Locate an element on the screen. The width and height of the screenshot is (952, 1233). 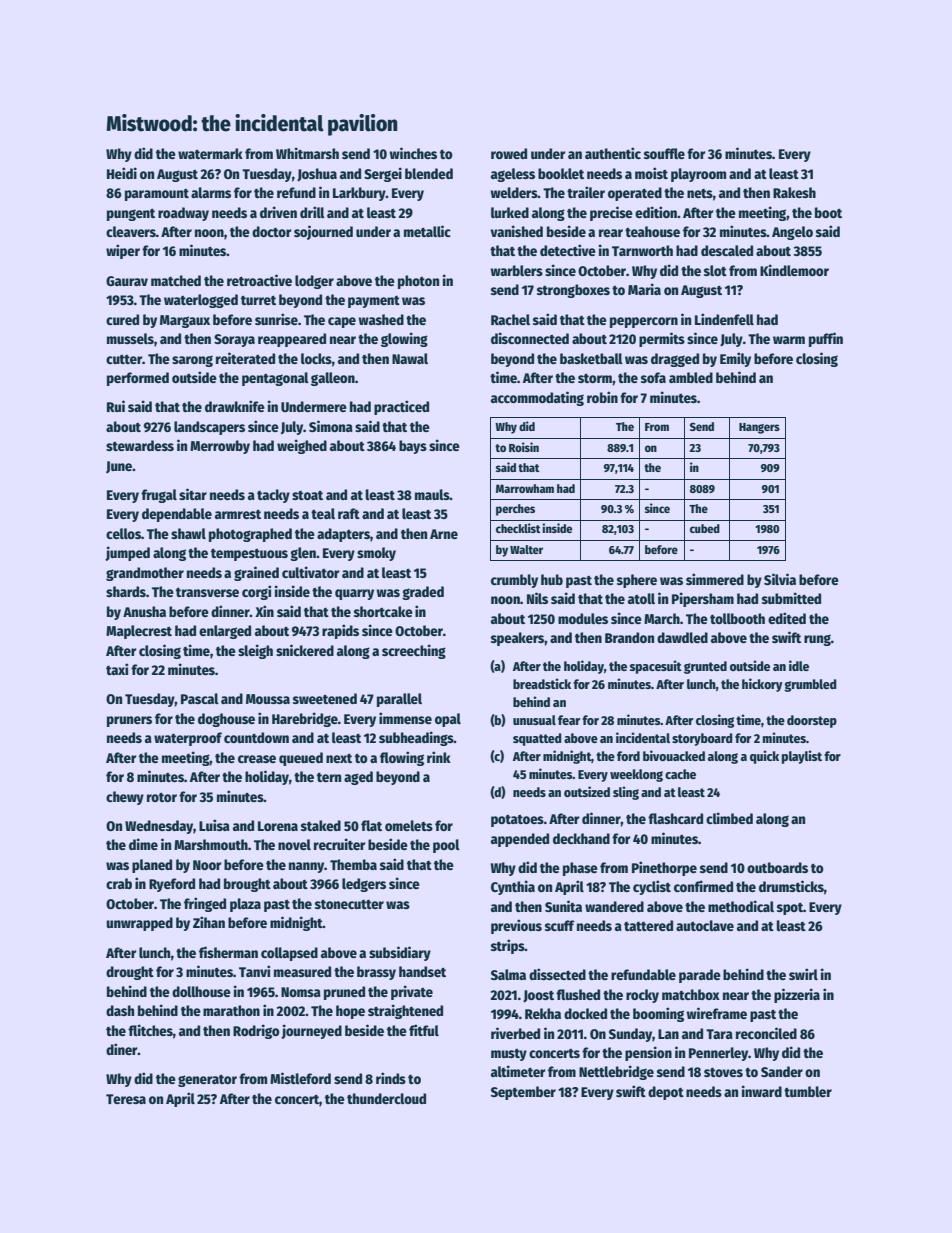
Nettlebridge is located at coordinates (616, 1072).
